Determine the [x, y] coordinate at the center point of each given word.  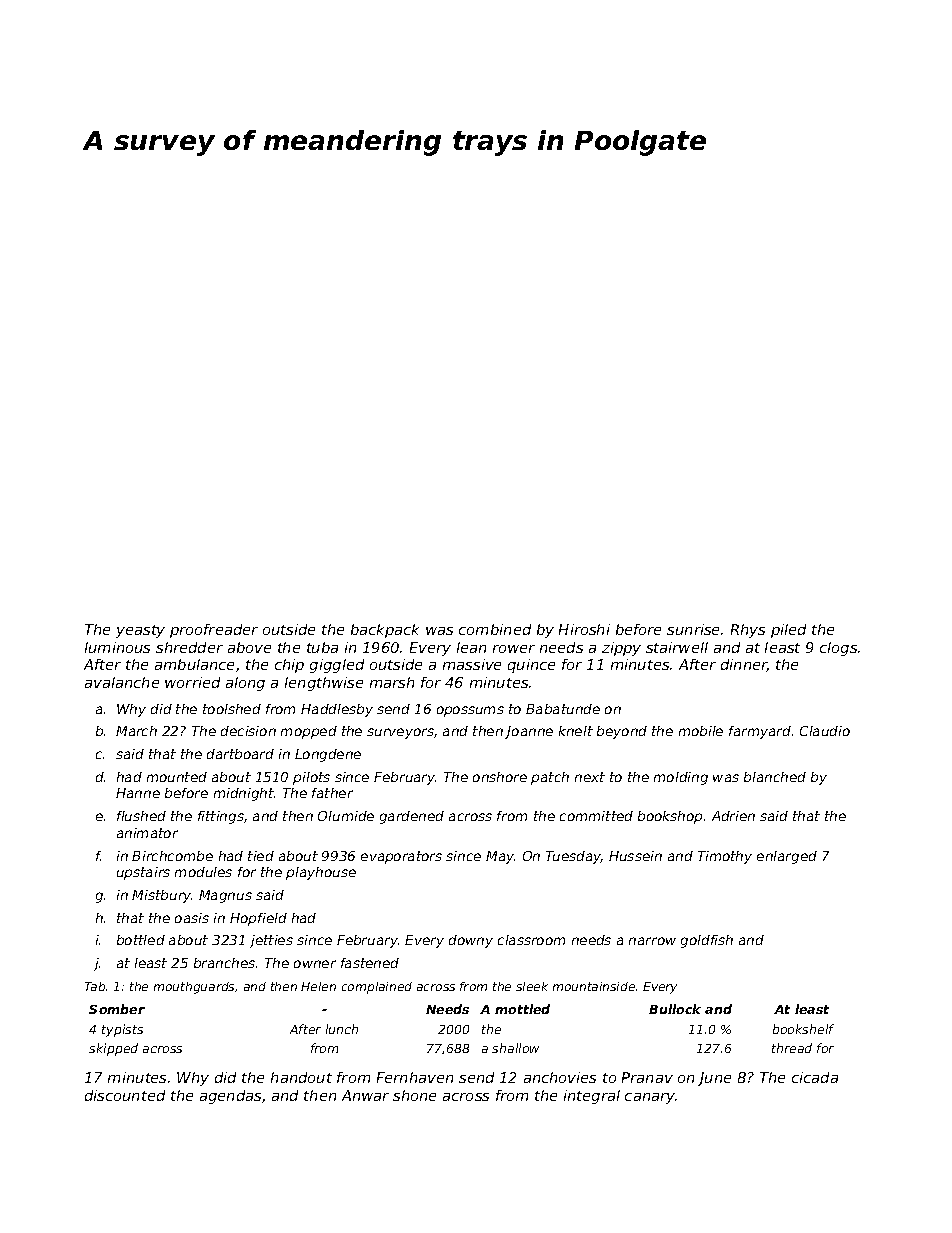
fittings [221, 817]
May [500, 857]
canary [650, 1098]
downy [471, 941]
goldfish [707, 941]
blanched [775, 777]
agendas [230, 1097]
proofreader [214, 631]
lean [471, 647]
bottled [141, 940]
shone [414, 1095]
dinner [744, 665]
